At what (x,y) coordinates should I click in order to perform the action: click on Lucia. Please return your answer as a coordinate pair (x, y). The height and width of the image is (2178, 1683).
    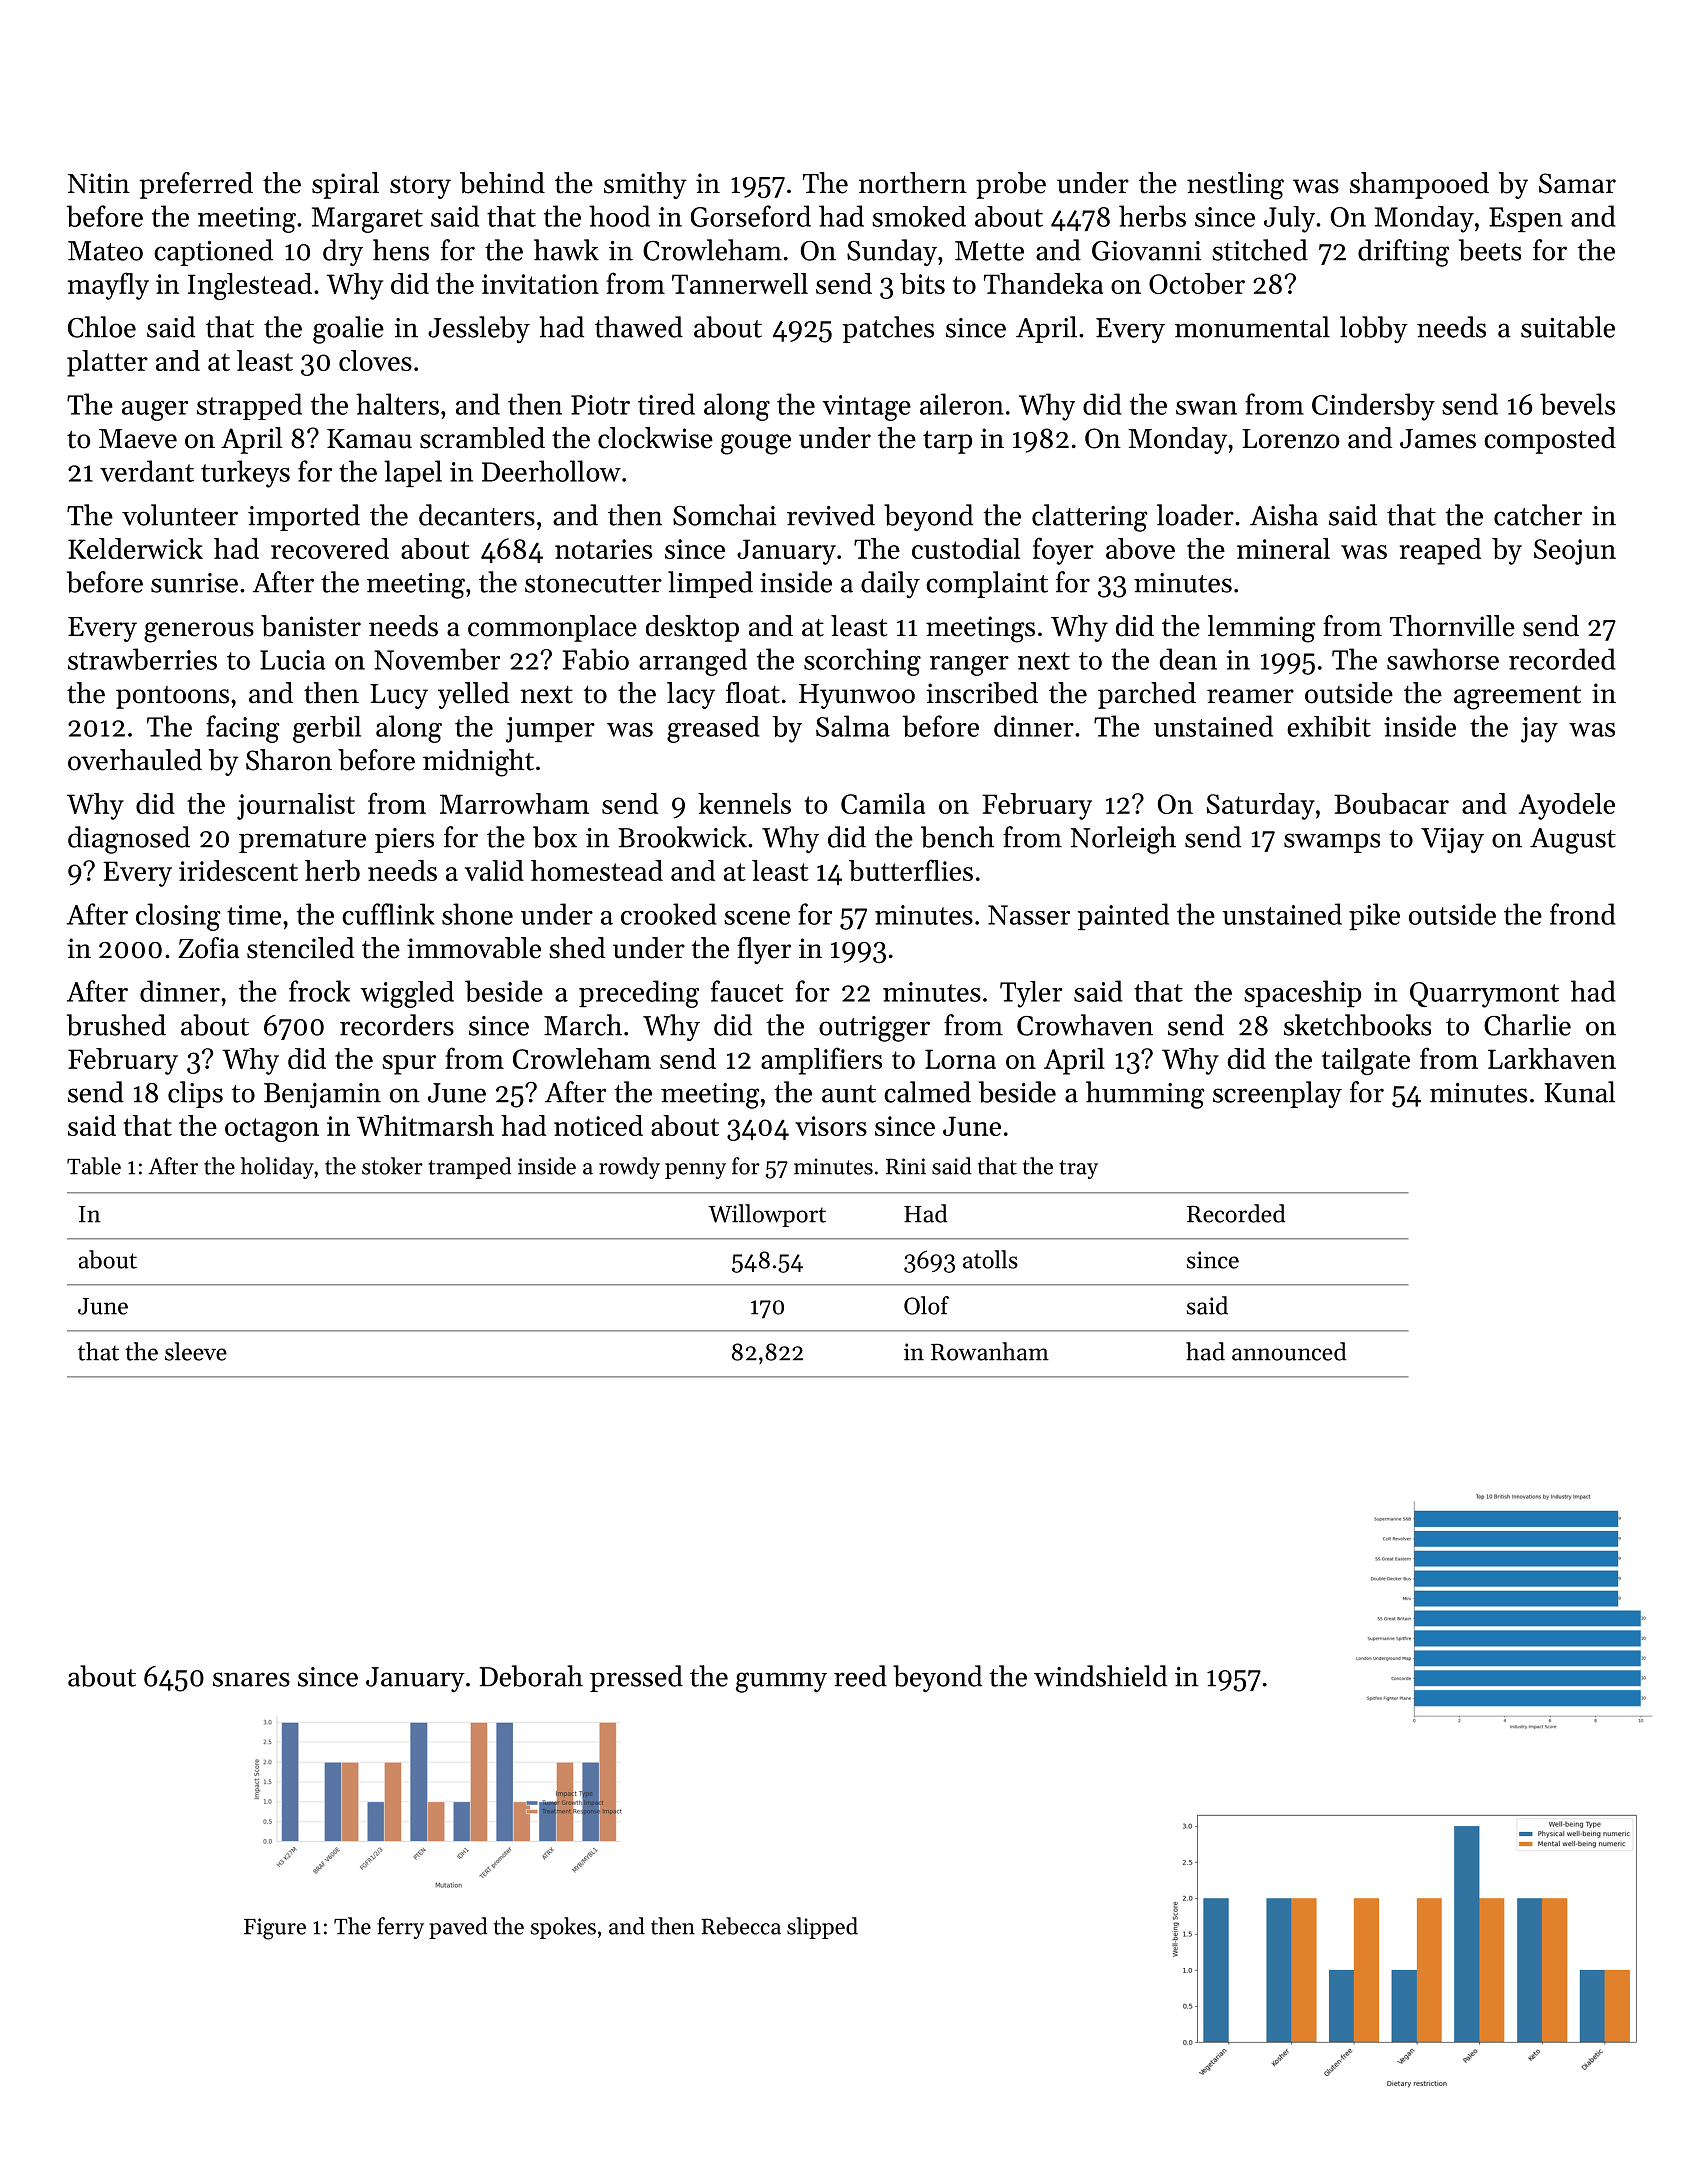
    Looking at the image, I should click on (293, 660).
